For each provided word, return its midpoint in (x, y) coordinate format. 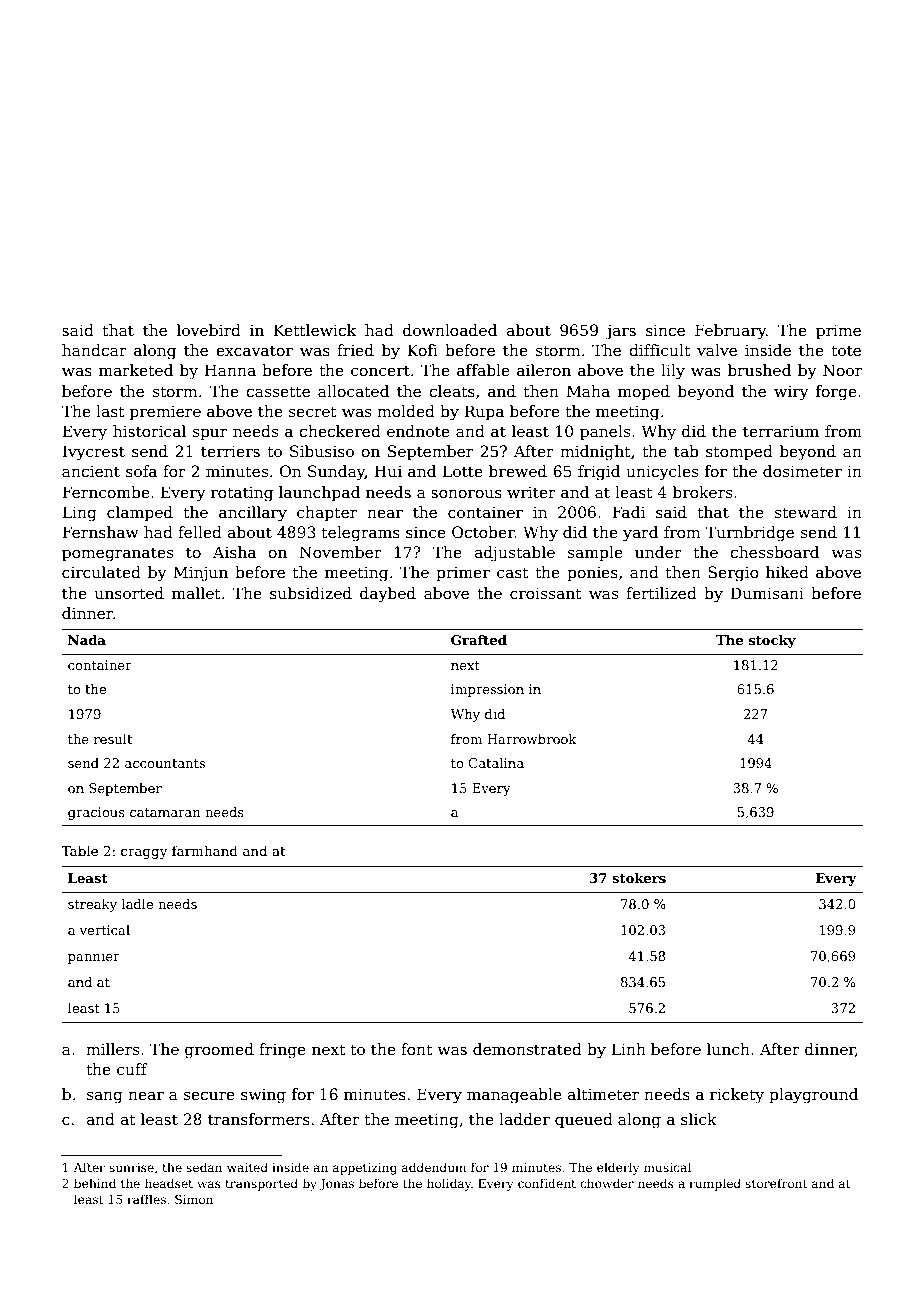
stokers (639, 878)
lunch (728, 1049)
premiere (165, 413)
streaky (92, 905)
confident (547, 1183)
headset (169, 1183)
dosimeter (802, 471)
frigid (599, 473)
